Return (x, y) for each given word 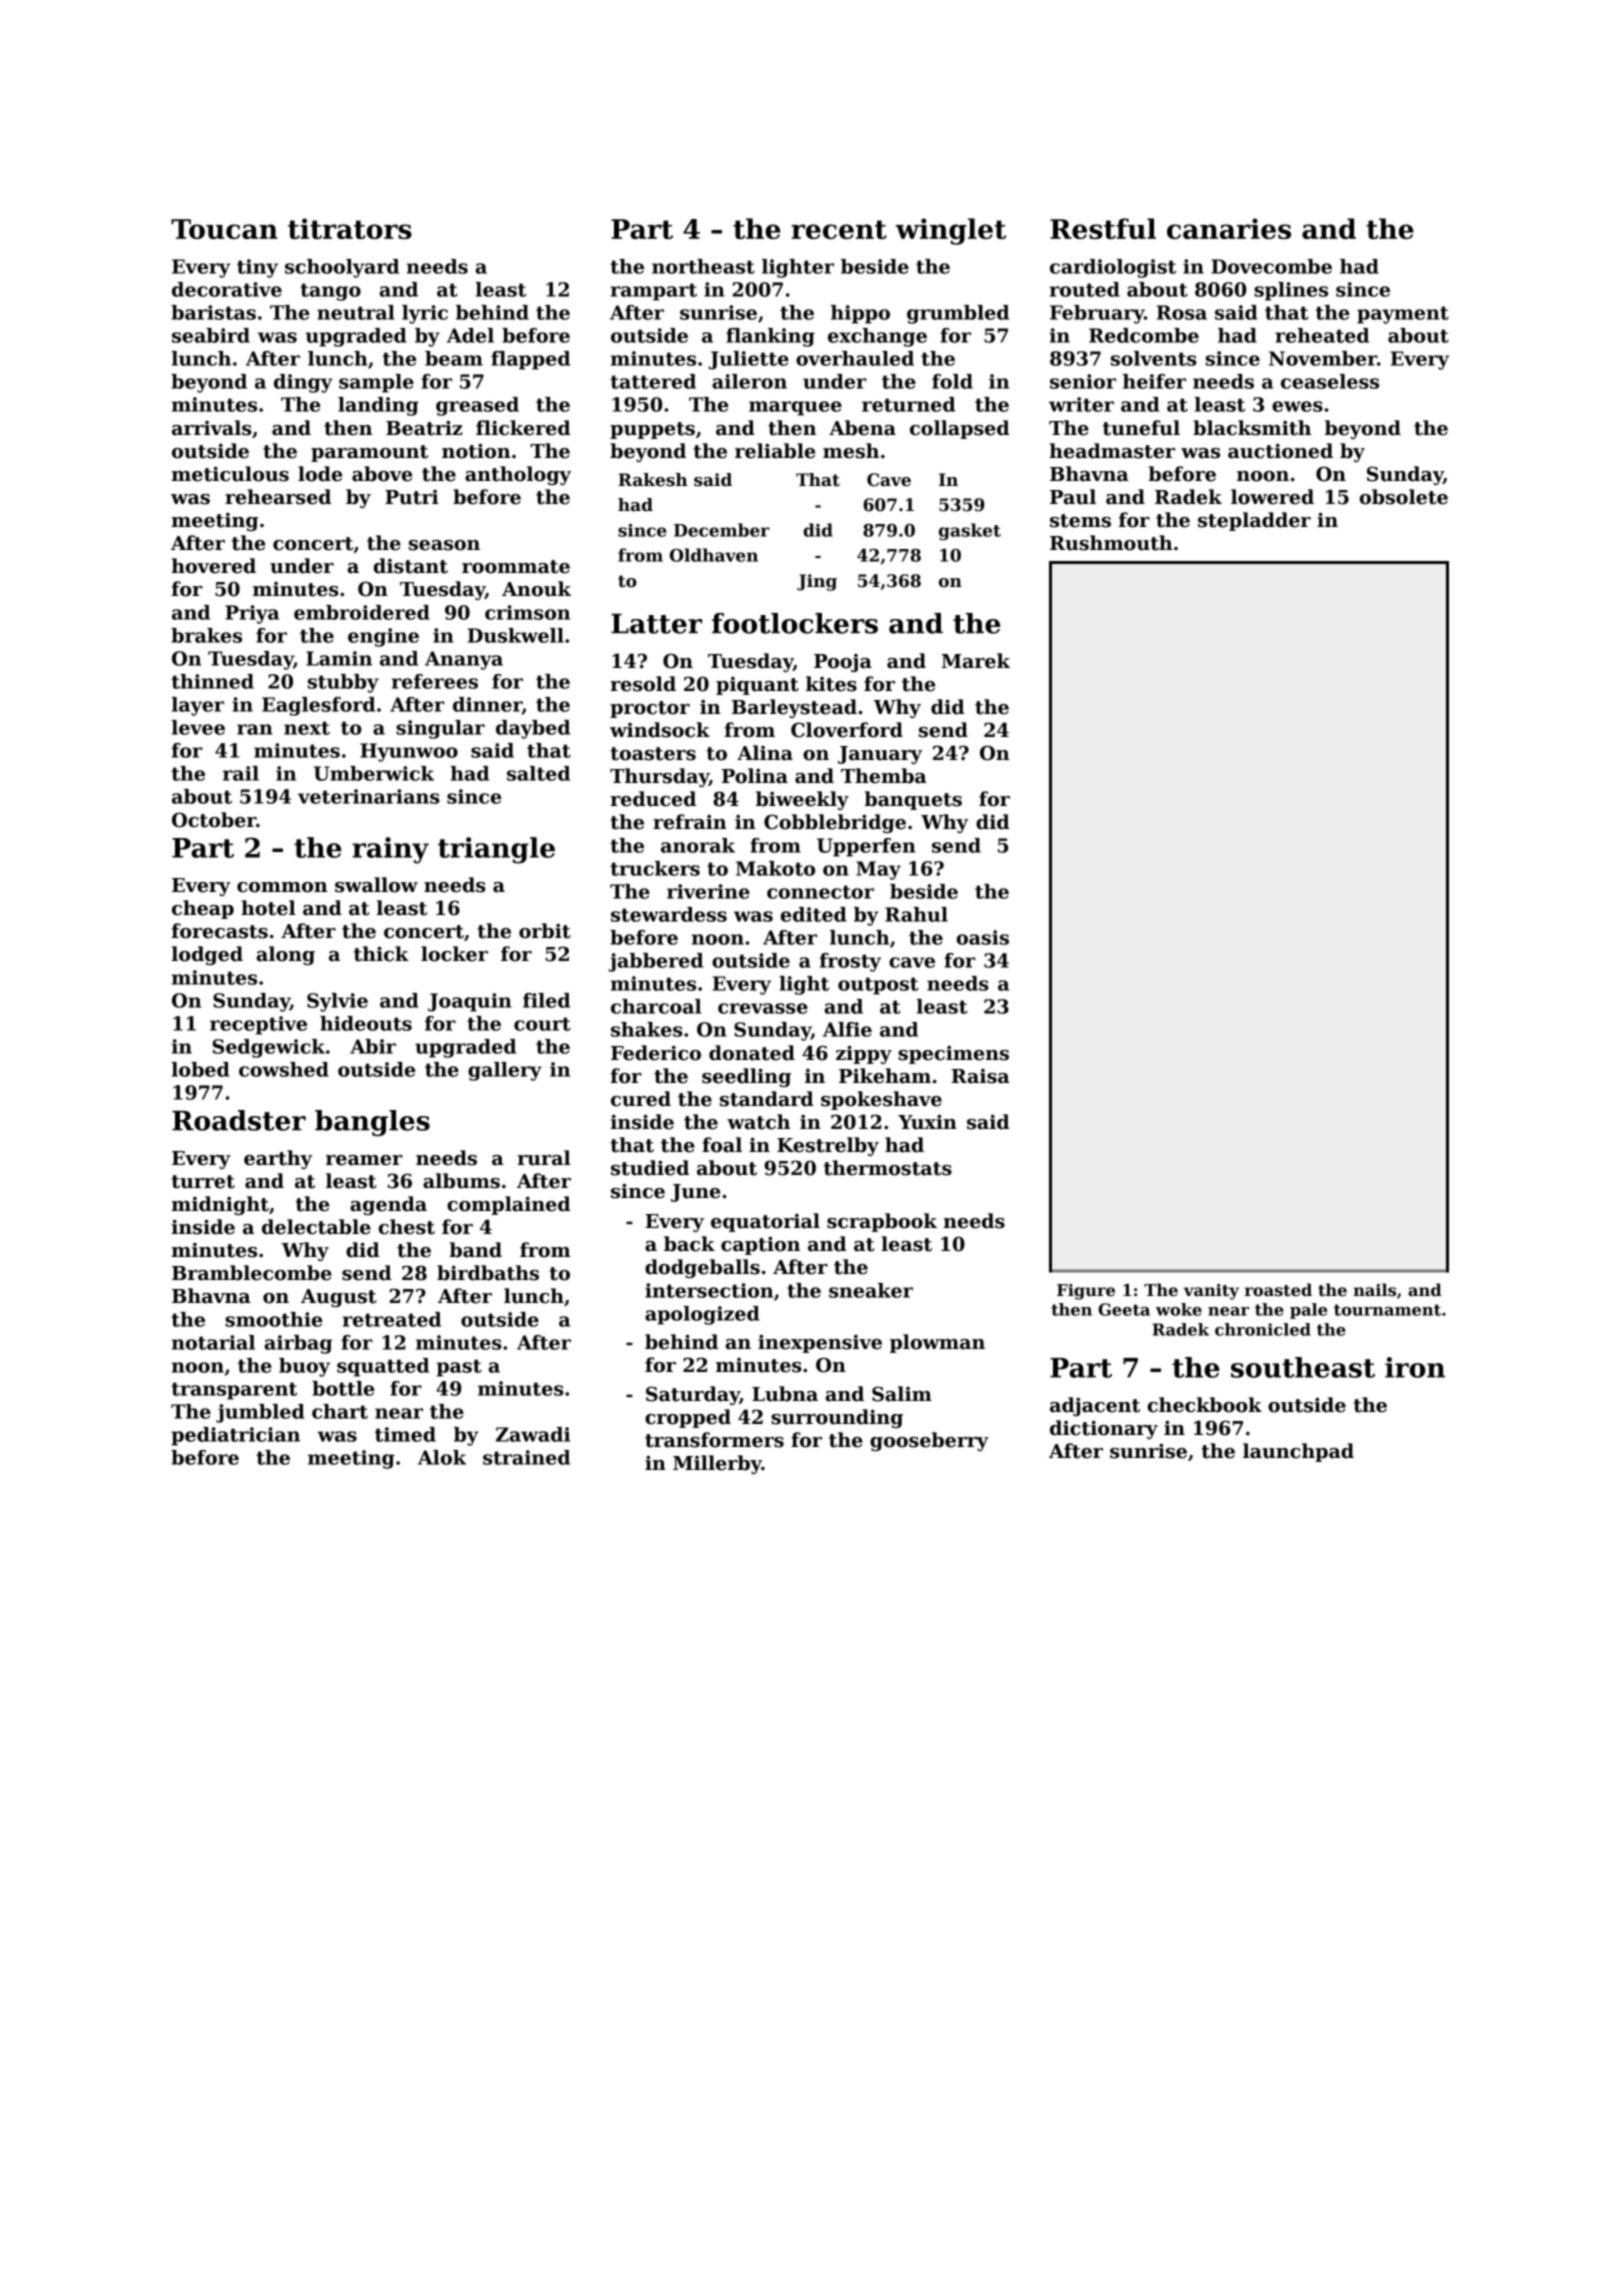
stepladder (1254, 521)
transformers (714, 1440)
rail (241, 773)
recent (839, 229)
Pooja (843, 663)
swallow (376, 885)
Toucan (224, 229)
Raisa (980, 1076)
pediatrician (235, 1436)
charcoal (656, 1006)
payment (1403, 315)
